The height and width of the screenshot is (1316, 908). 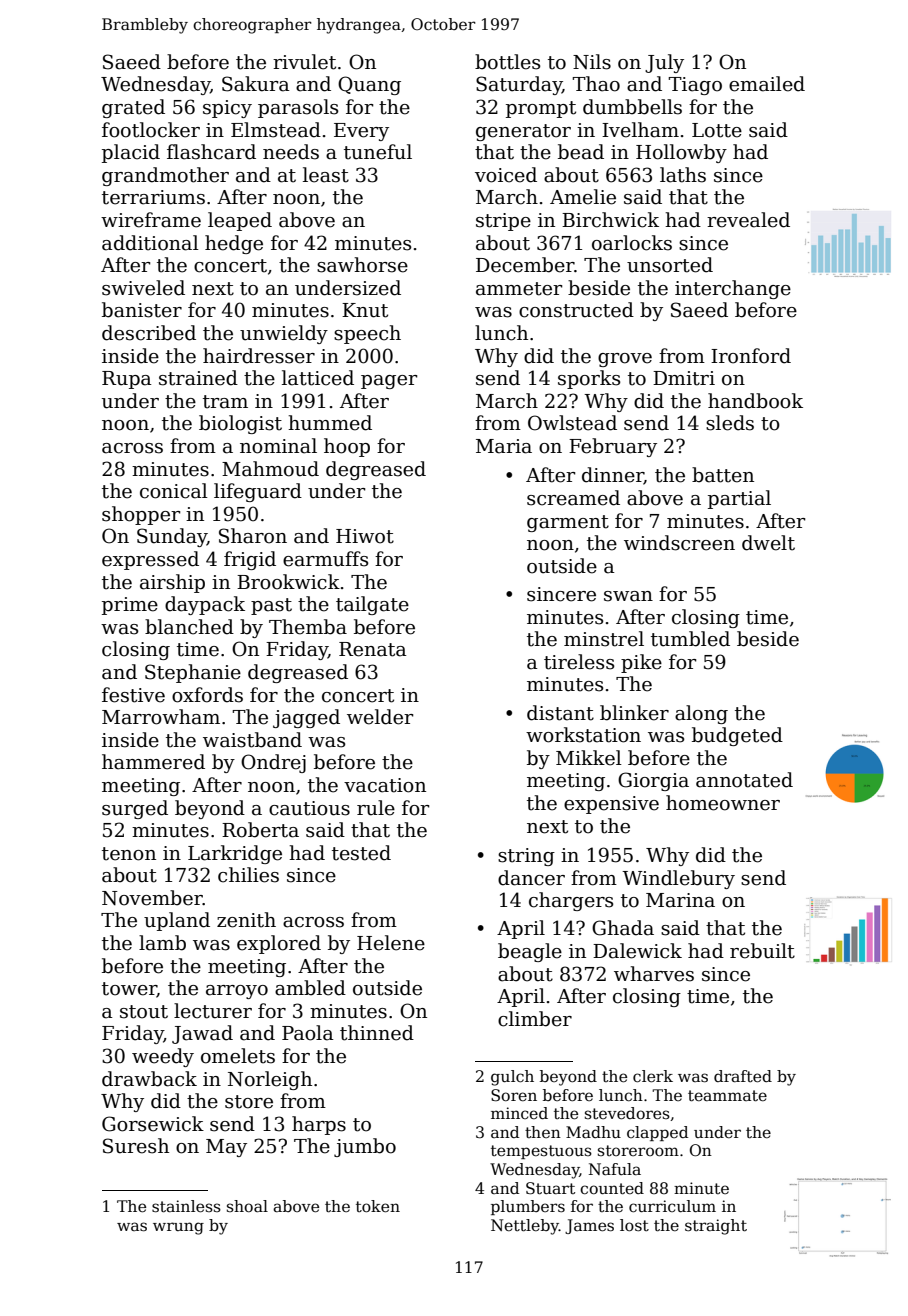 What do you see at coordinates (178, 1228) in the screenshot?
I see `wrung` at bounding box center [178, 1228].
